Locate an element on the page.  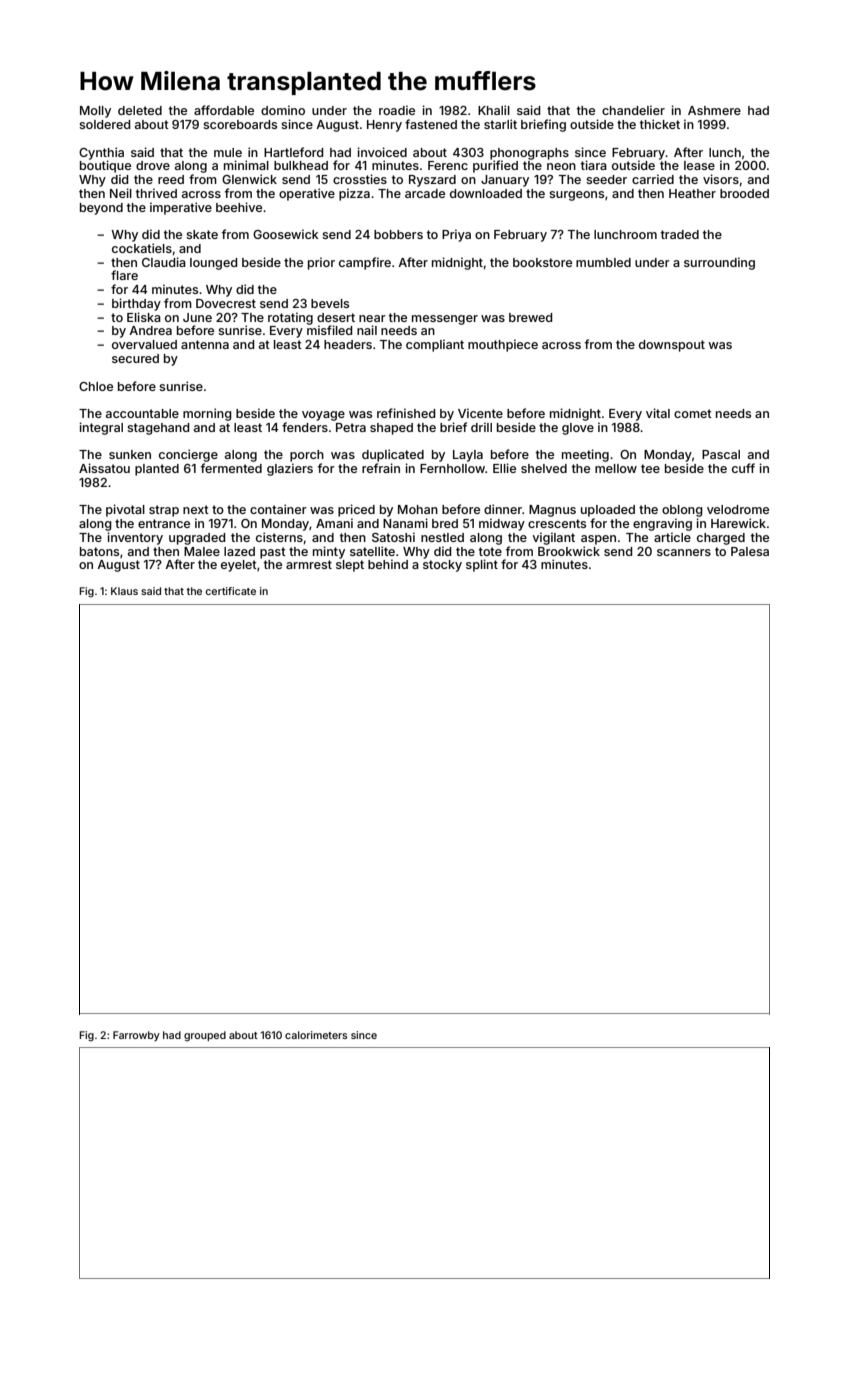
affordable is located at coordinates (224, 110).
